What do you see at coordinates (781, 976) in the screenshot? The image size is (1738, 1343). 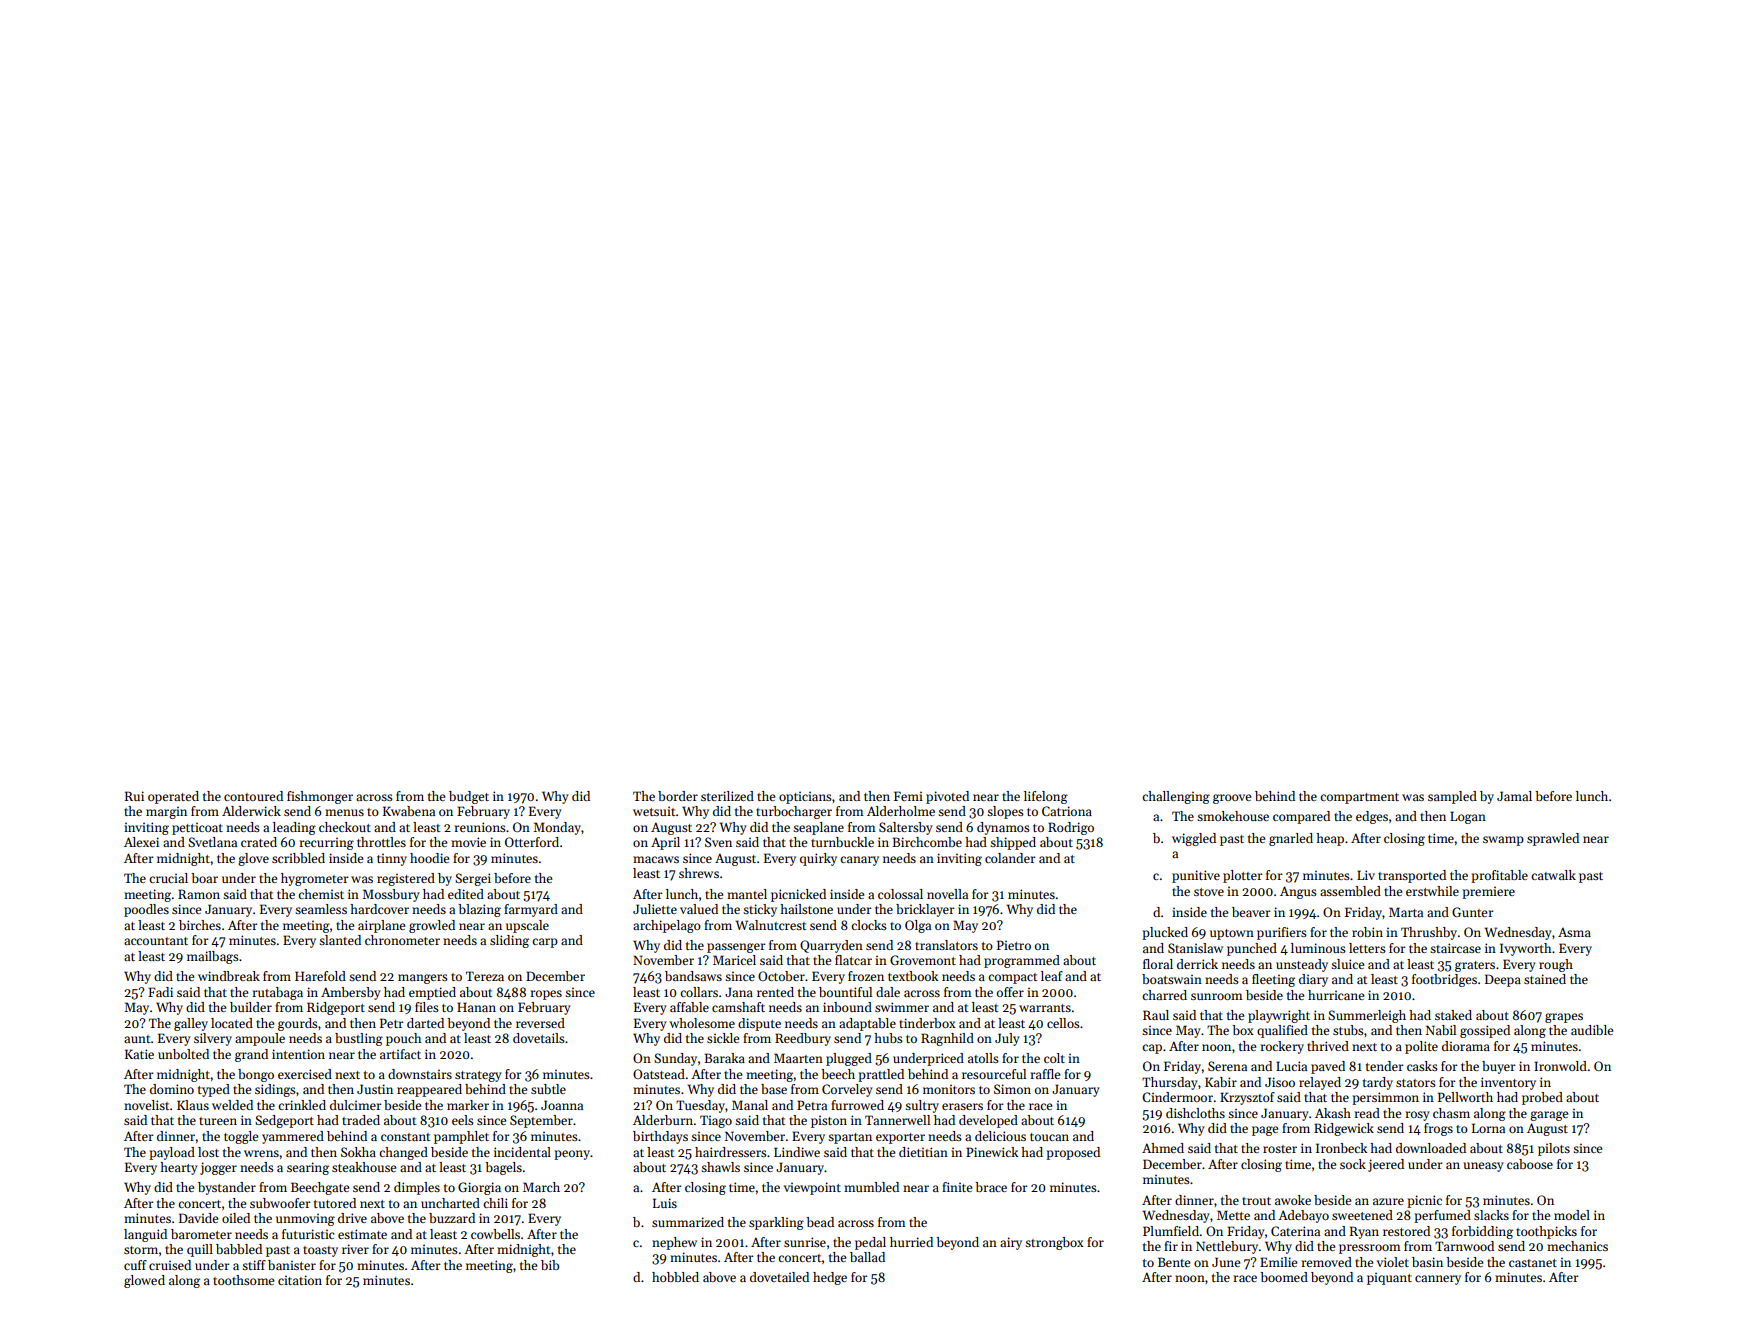 I see `October` at bounding box center [781, 976].
